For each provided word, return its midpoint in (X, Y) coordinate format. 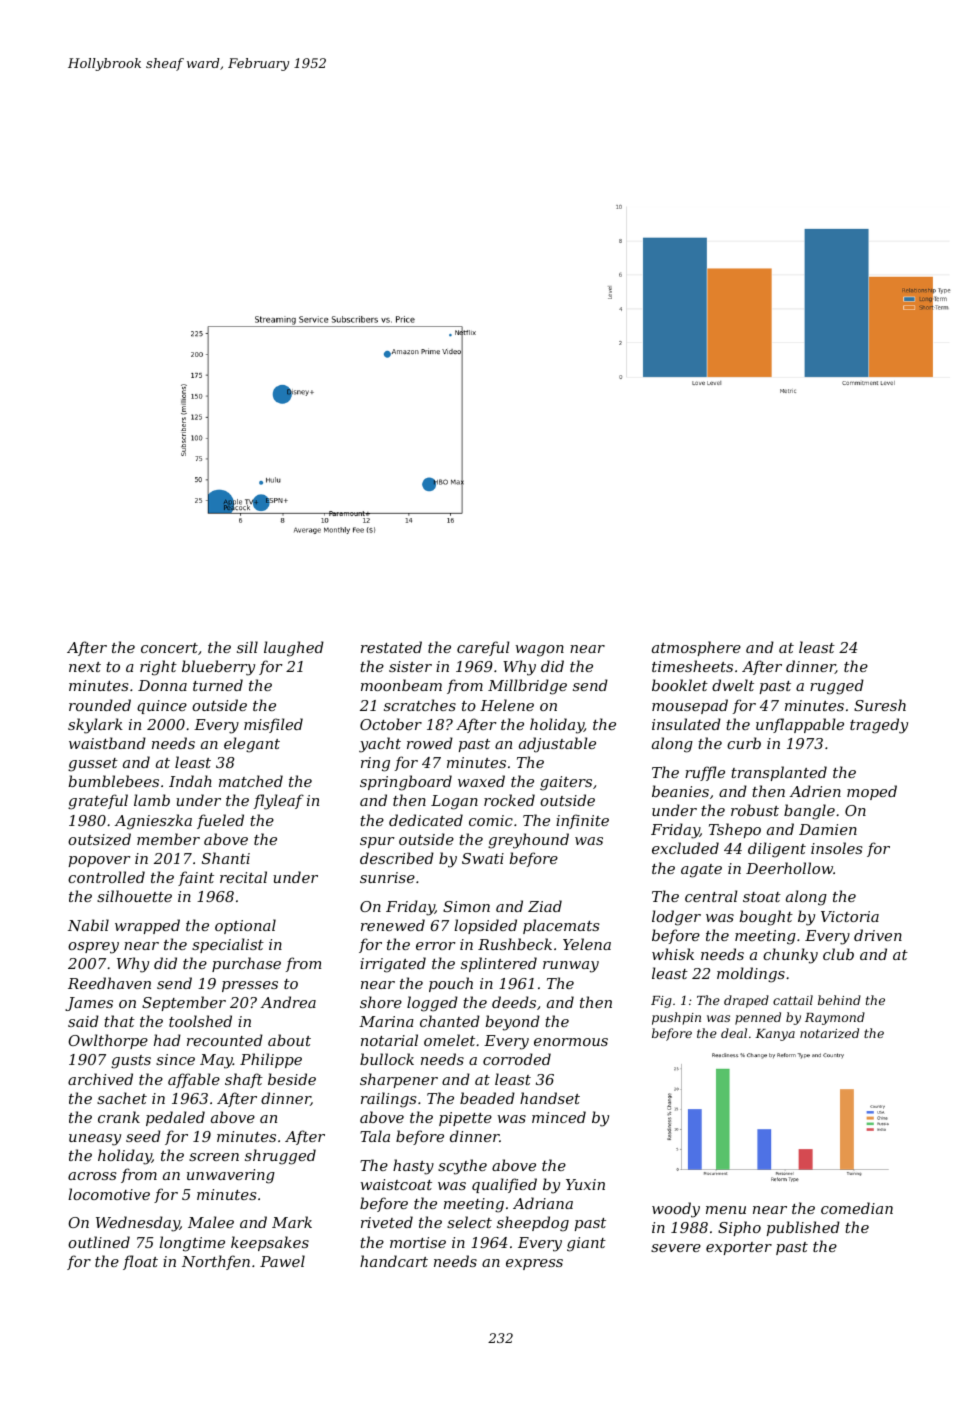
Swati (483, 858)
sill (247, 647)
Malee (211, 1222)
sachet (122, 1098)
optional (245, 926)
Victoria (850, 916)
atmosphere (696, 648)
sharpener (399, 1080)
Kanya (775, 1035)
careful (483, 648)
